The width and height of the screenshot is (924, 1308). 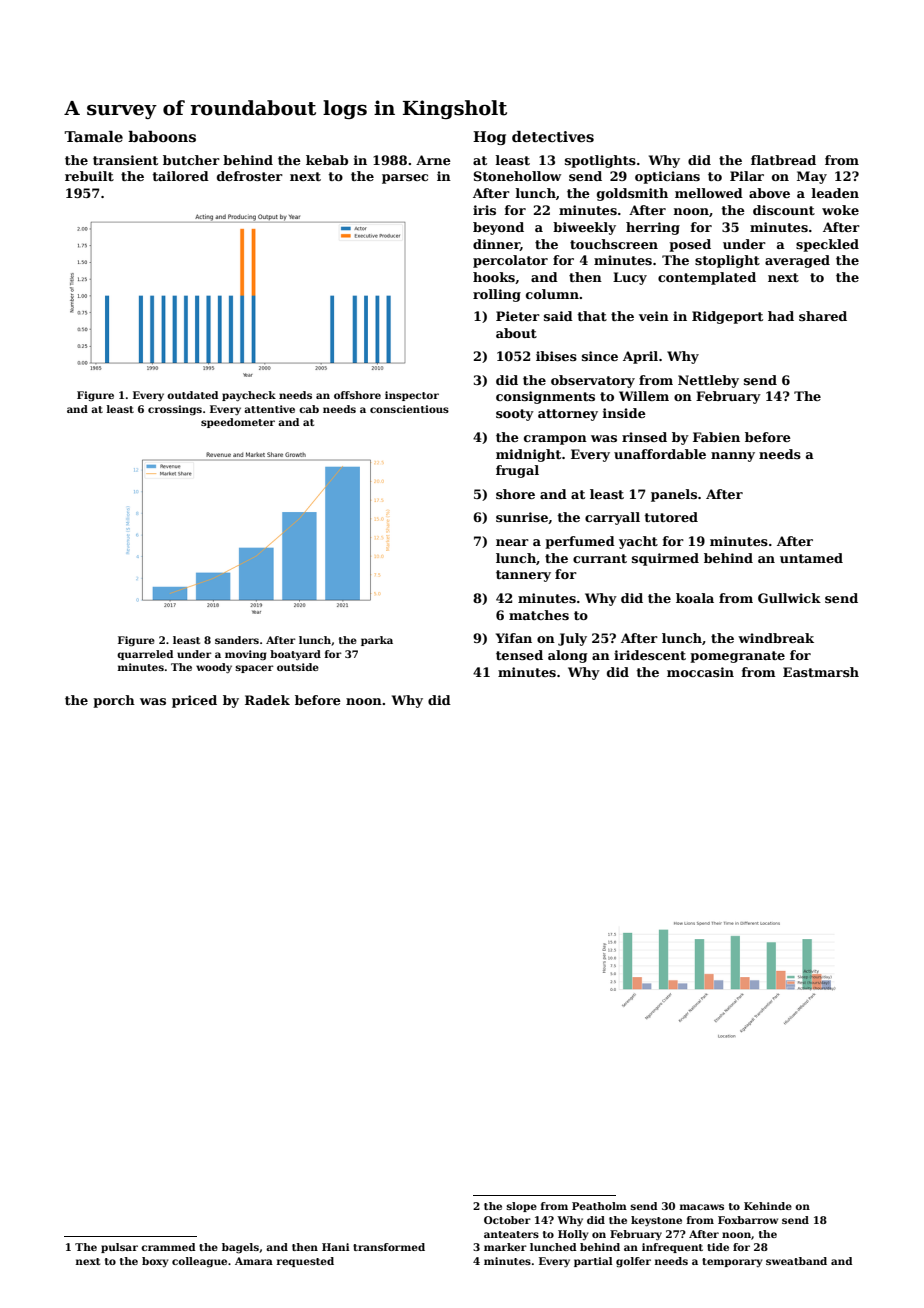 What do you see at coordinates (267, 700) in the screenshot?
I see `Radek` at bounding box center [267, 700].
